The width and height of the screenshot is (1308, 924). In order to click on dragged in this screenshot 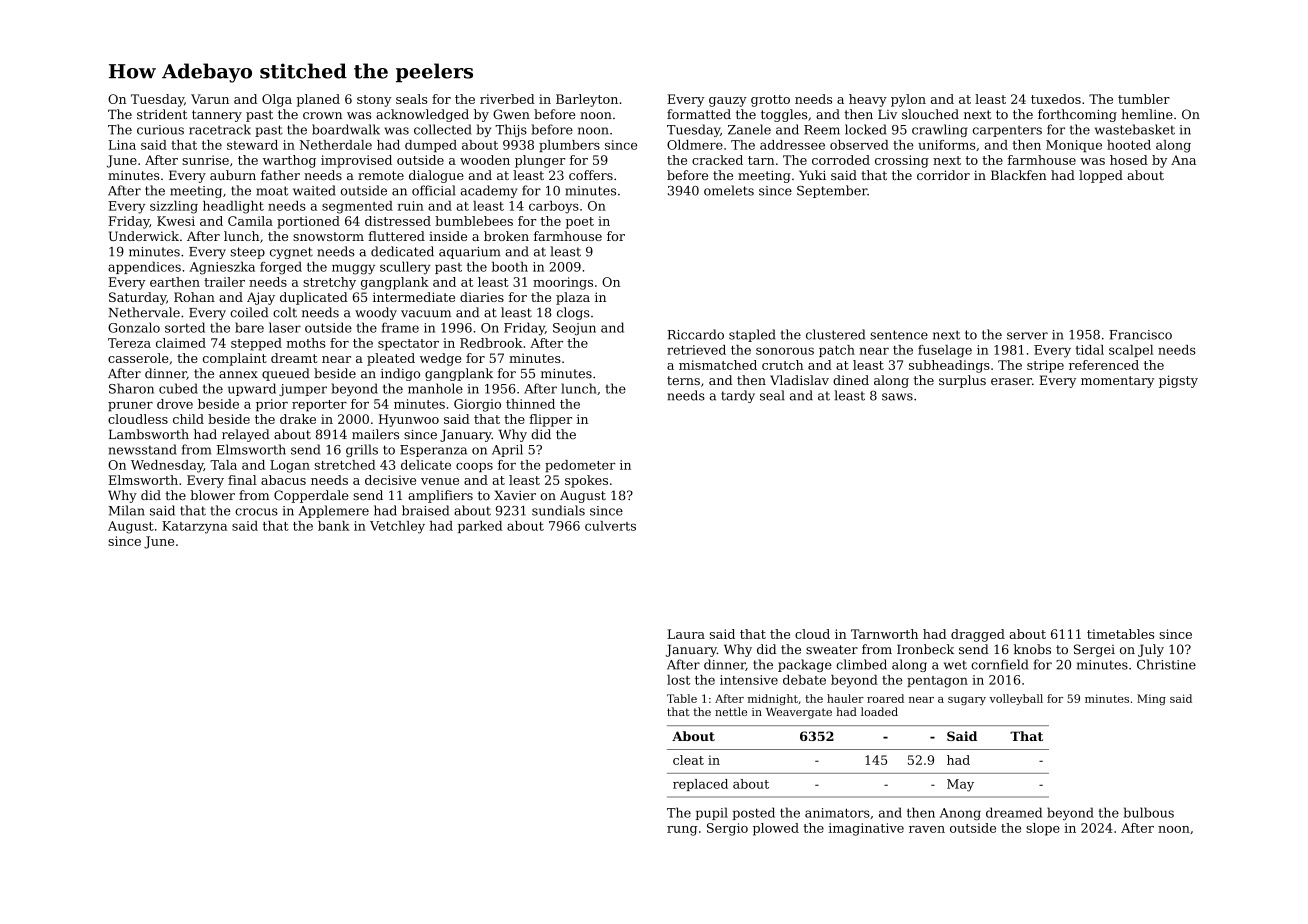, I will do `click(978, 635)`.
